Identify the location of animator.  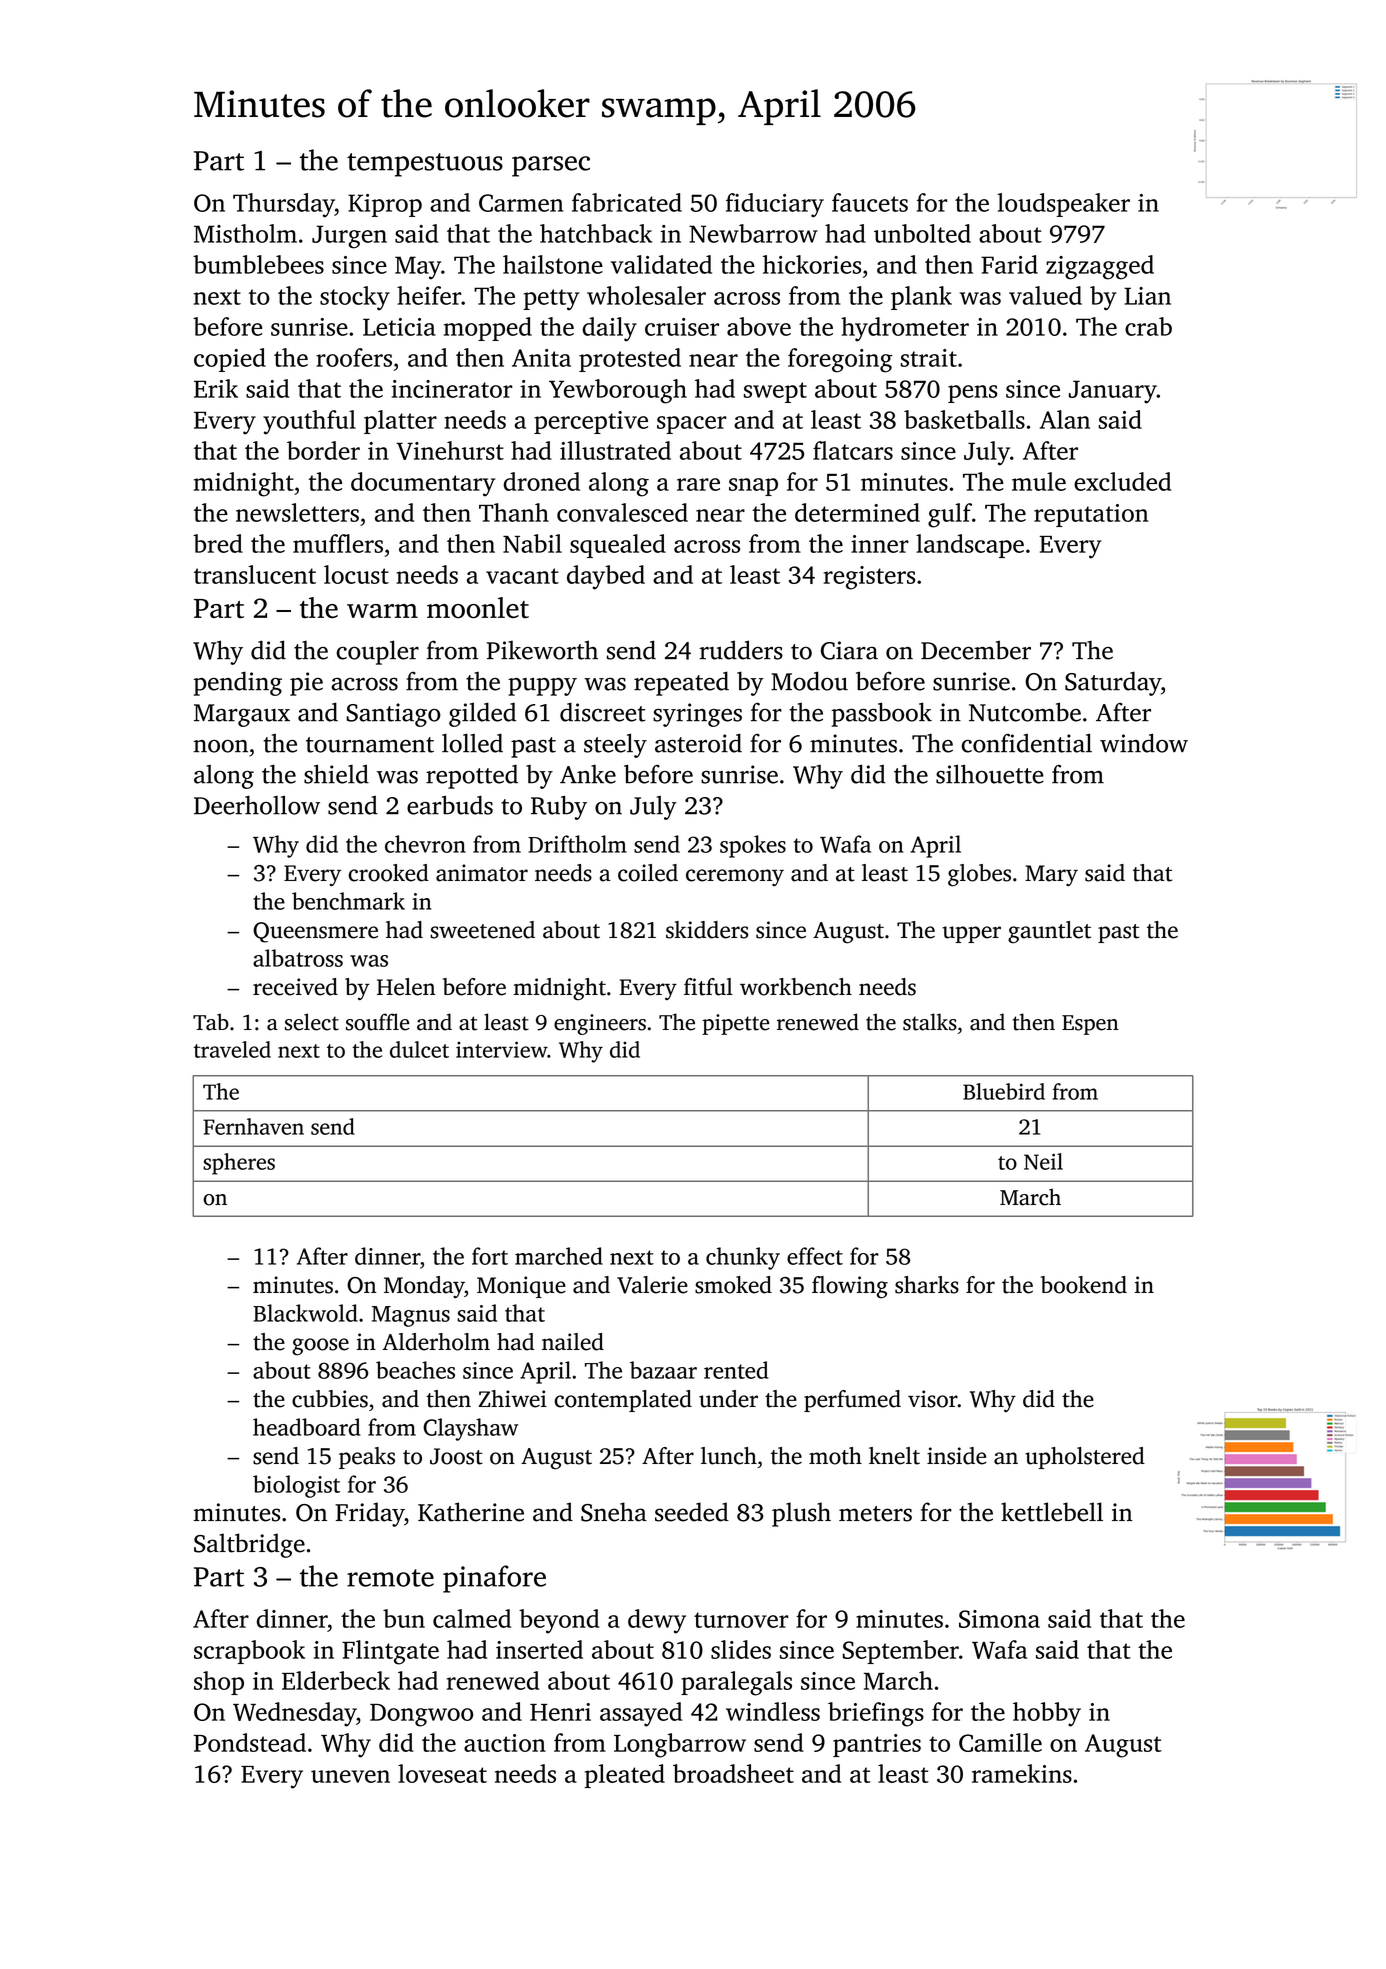
(482, 873).
